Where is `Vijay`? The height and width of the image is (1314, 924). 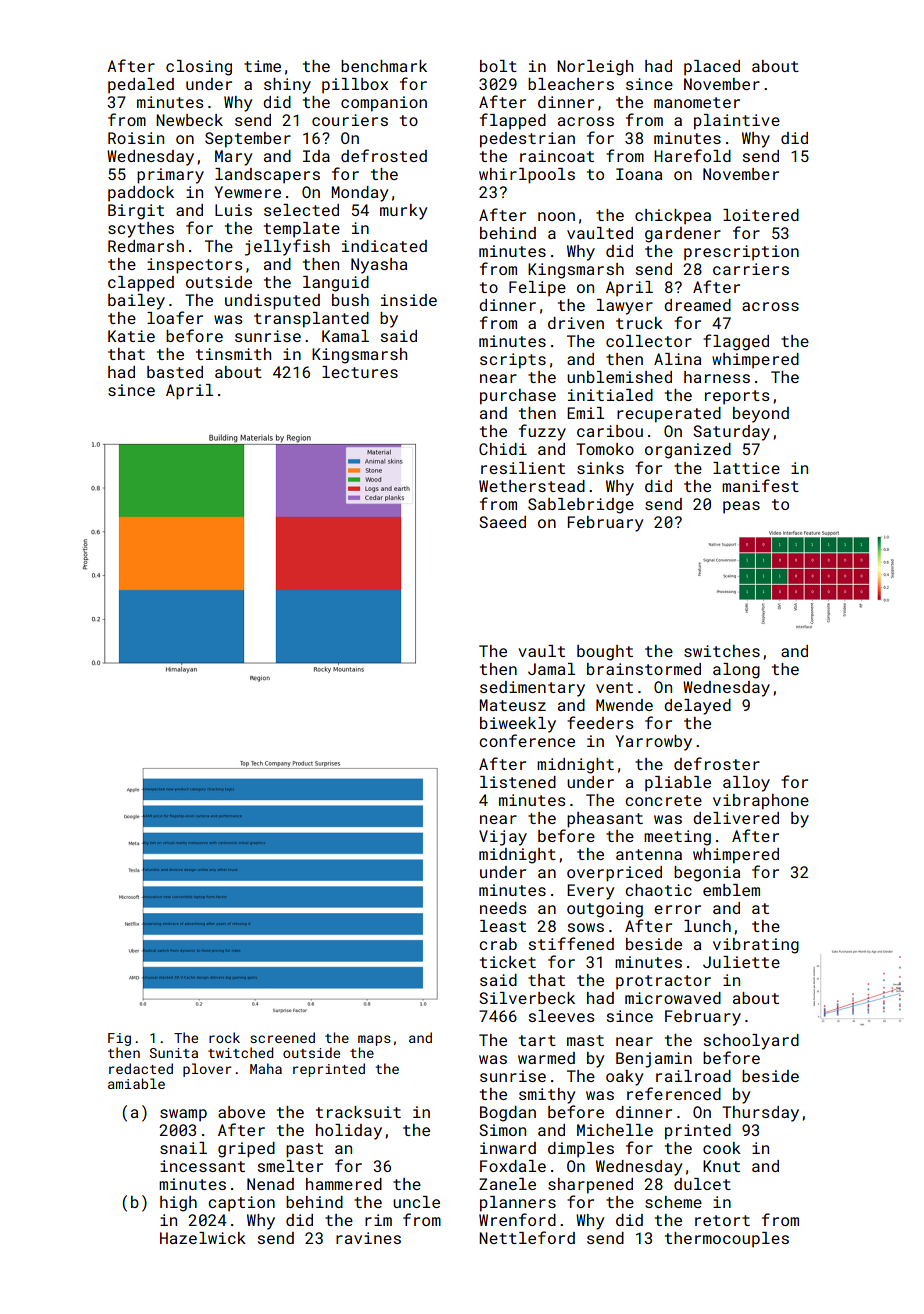
Vijay is located at coordinates (503, 838).
